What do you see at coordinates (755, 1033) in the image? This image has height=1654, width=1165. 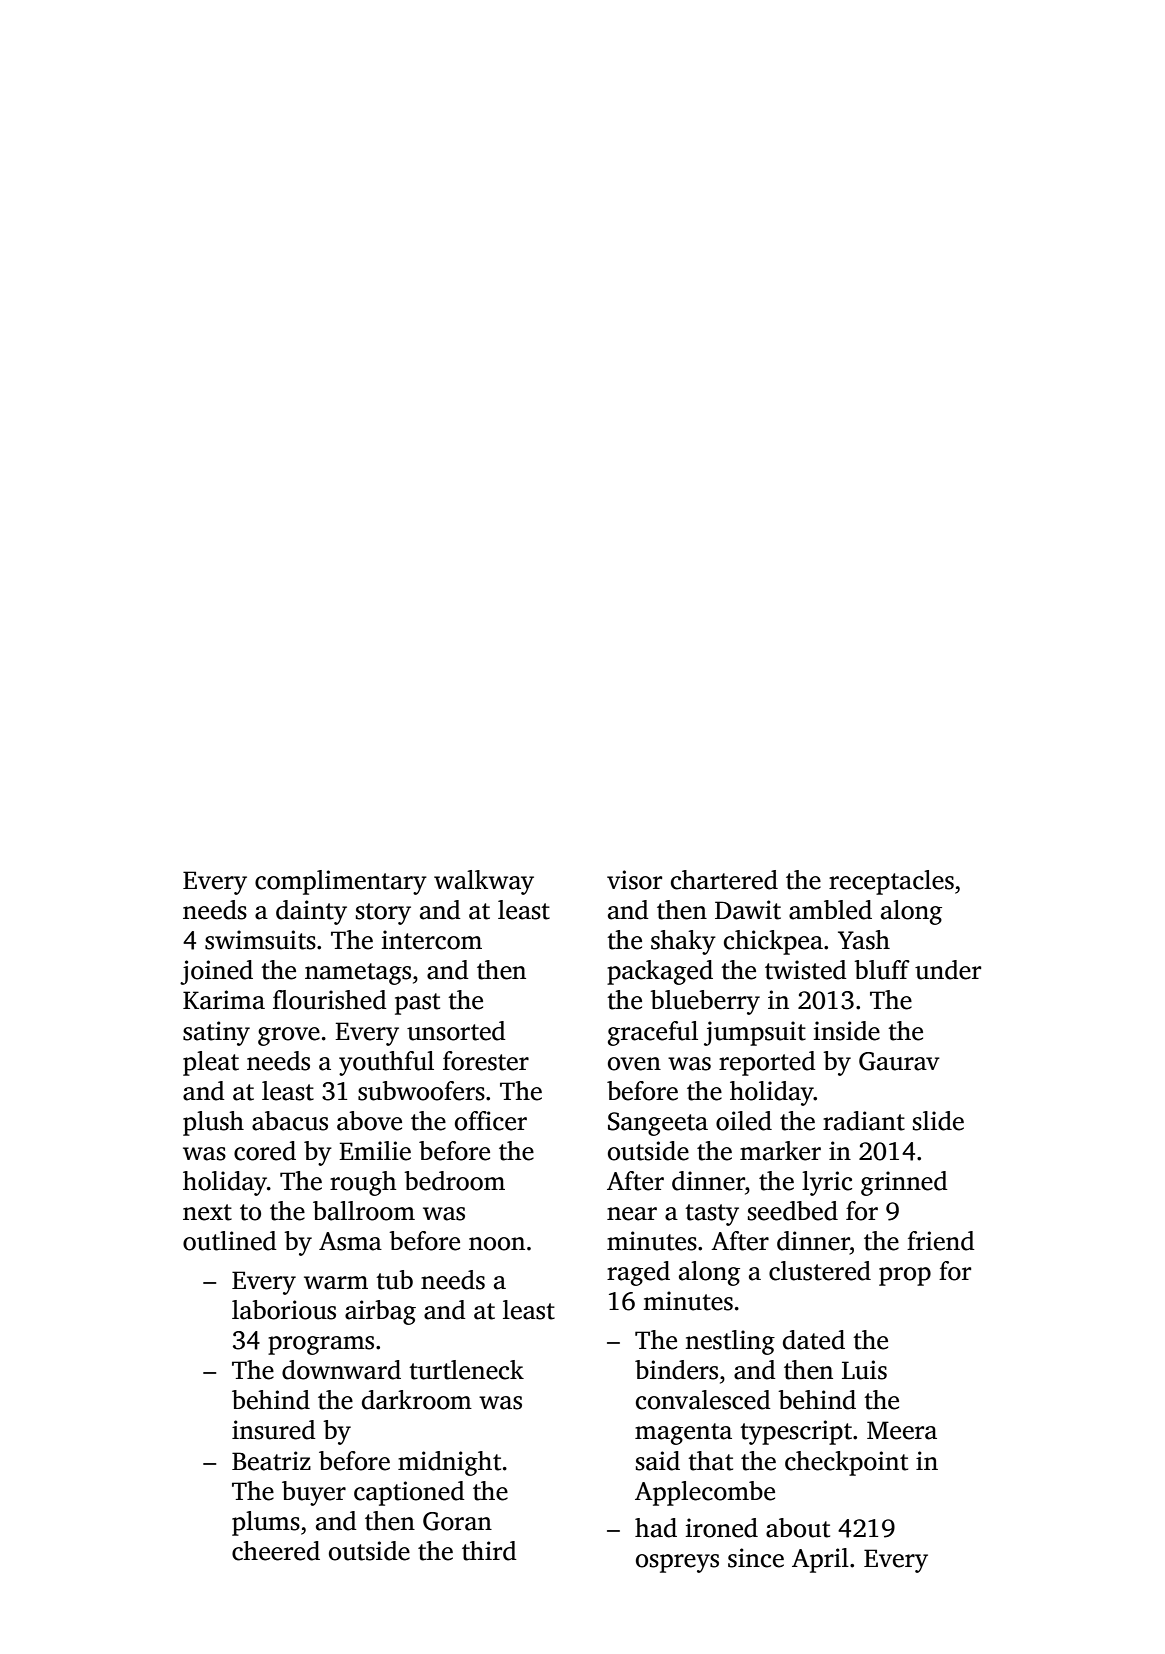 I see `jumpsuit` at bounding box center [755, 1033].
